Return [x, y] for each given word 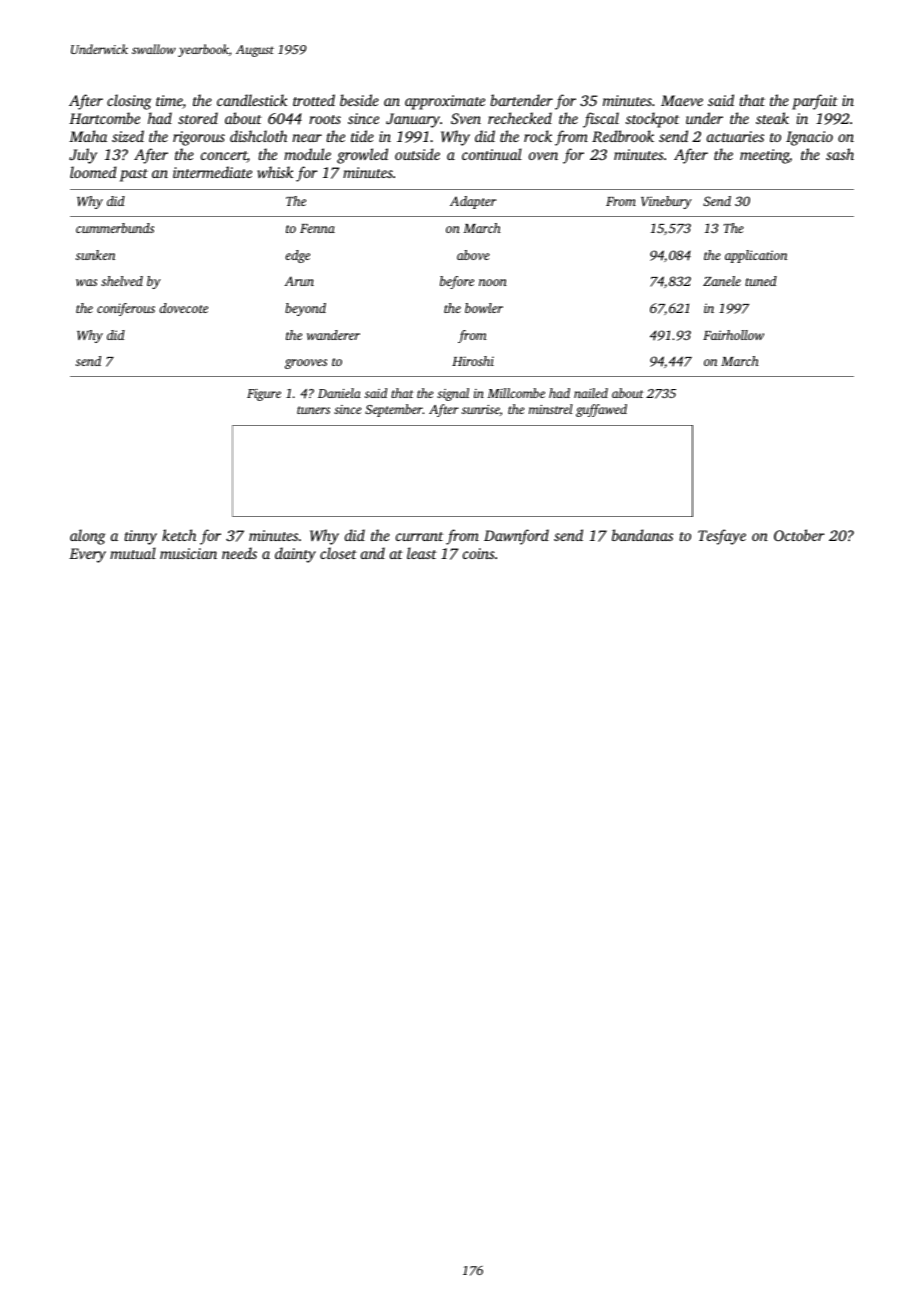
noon [493, 282]
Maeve [682, 100]
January [413, 120]
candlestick [252, 100]
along [87, 537]
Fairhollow [733, 335]
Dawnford [516, 537]
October [799, 535]
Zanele [722, 281]
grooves [306, 364]
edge [297, 256]
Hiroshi [473, 361]
